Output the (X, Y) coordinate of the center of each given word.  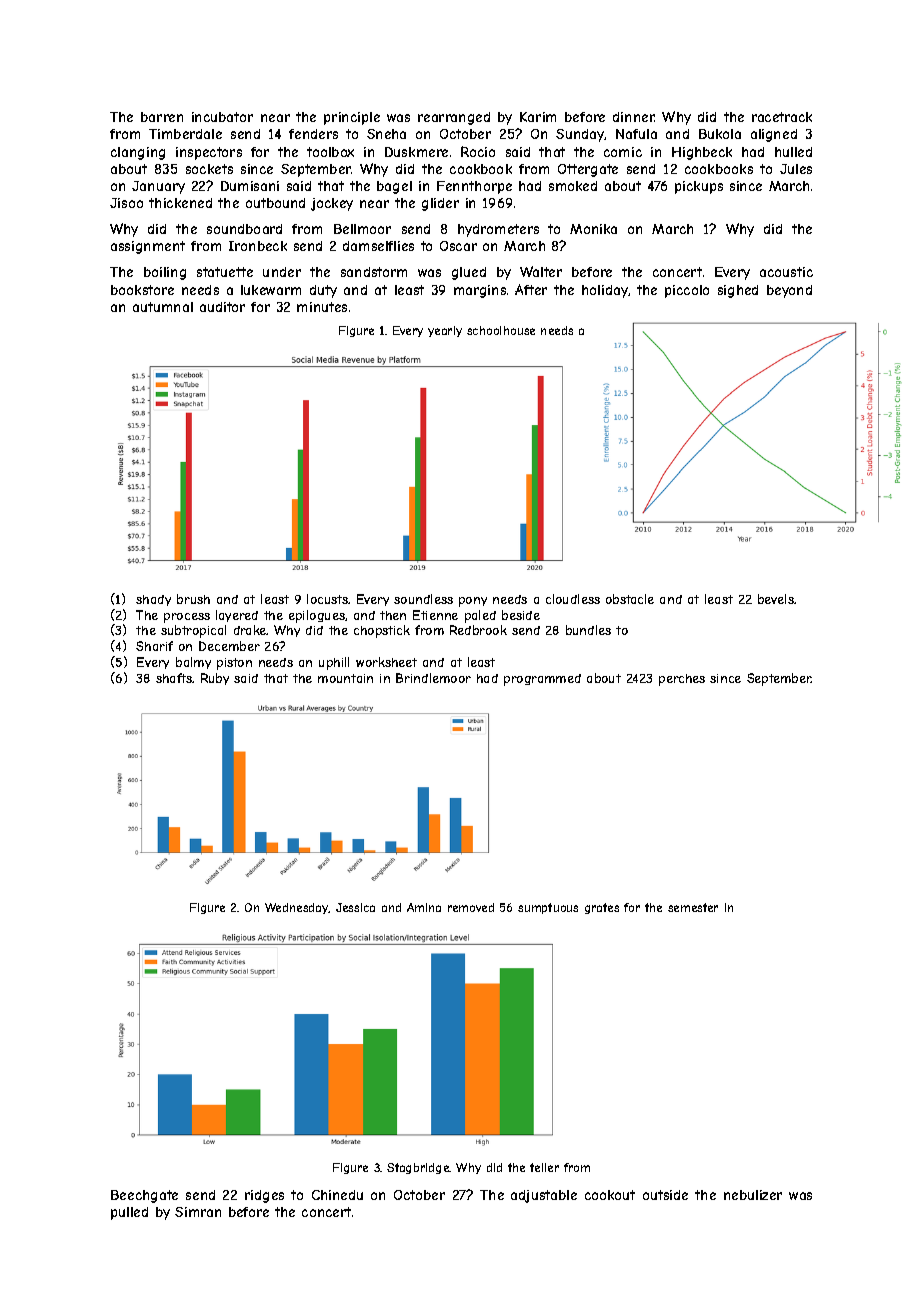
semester (693, 907)
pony (473, 602)
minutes (322, 307)
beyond (789, 291)
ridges (264, 1196)
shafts (174, 678)
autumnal (163, 307)
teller (544, 1167)
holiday (605, 291)
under (282, 272)
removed (471, 907)
